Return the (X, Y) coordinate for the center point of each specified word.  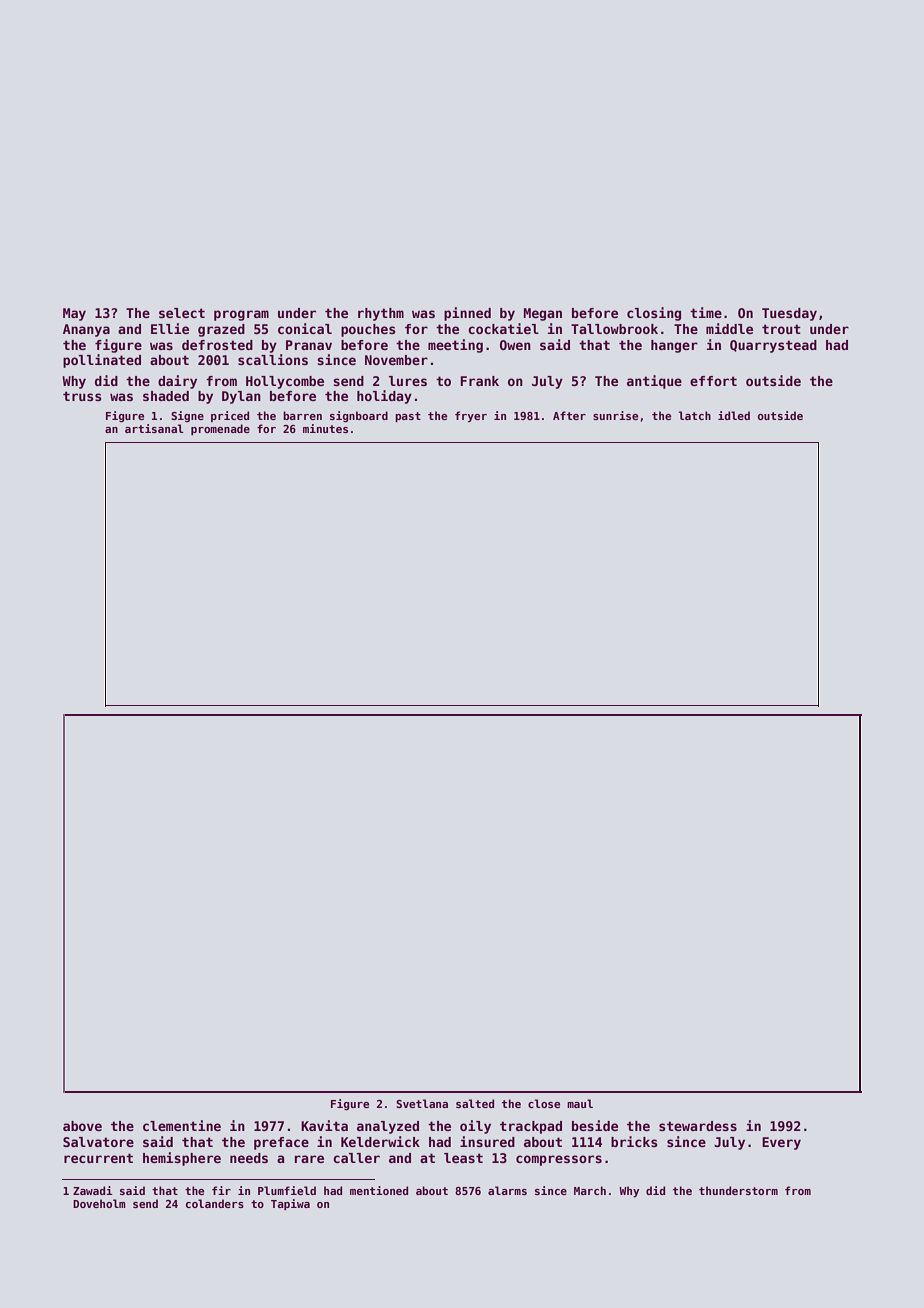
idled (734, 415)
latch (695, 415)
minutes (325, 428)
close (544, 1103)
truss (82, 396)
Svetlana (422, 1103)
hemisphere (182, 1159)
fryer (471, 416)
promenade (220, 429)
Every (781, 1143)
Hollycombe (285, 382)
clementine (182, 1125)
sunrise (615, 415)
